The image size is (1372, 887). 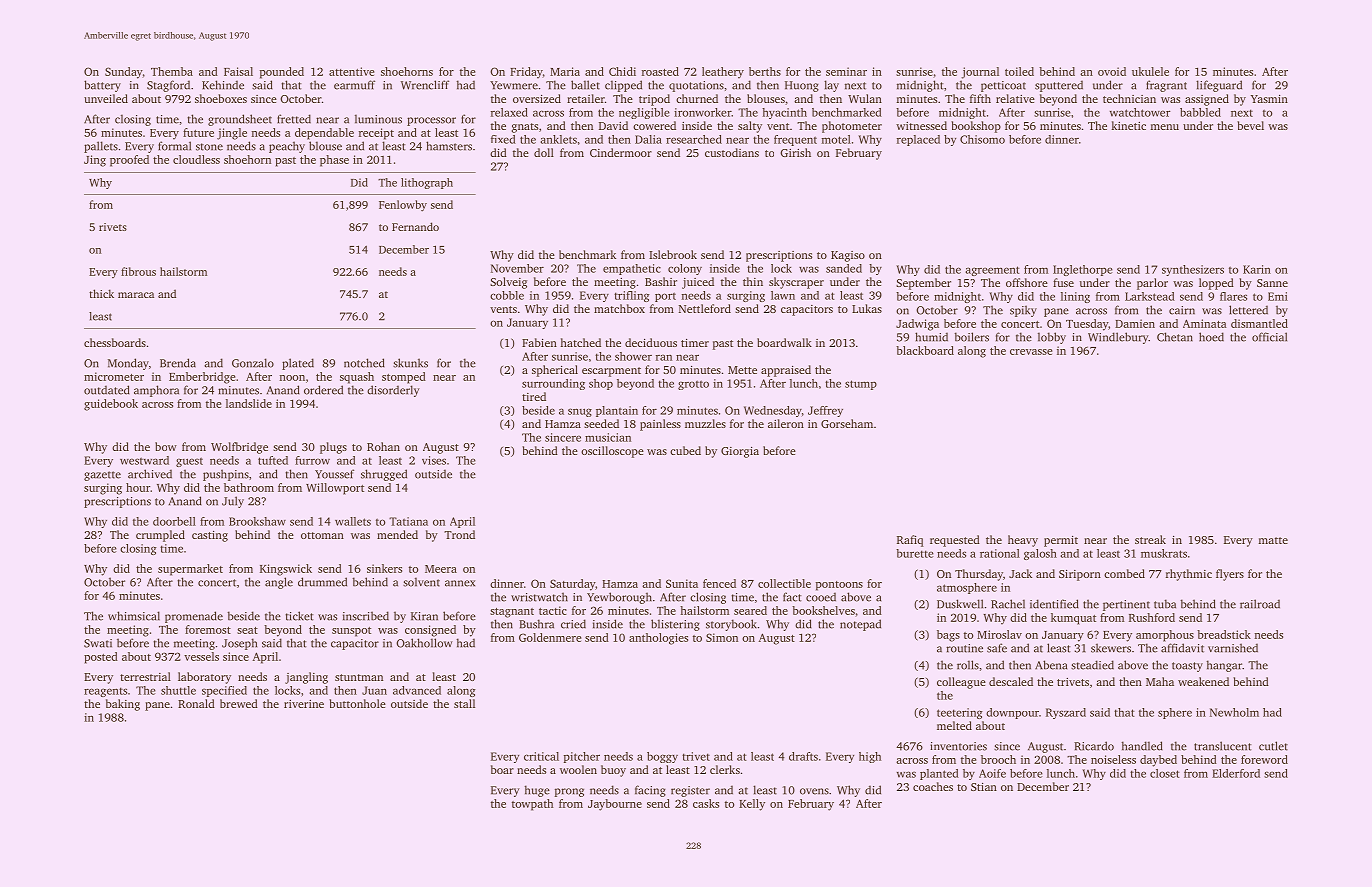 I want to click on heavy, so click(x=1023, y=541).
